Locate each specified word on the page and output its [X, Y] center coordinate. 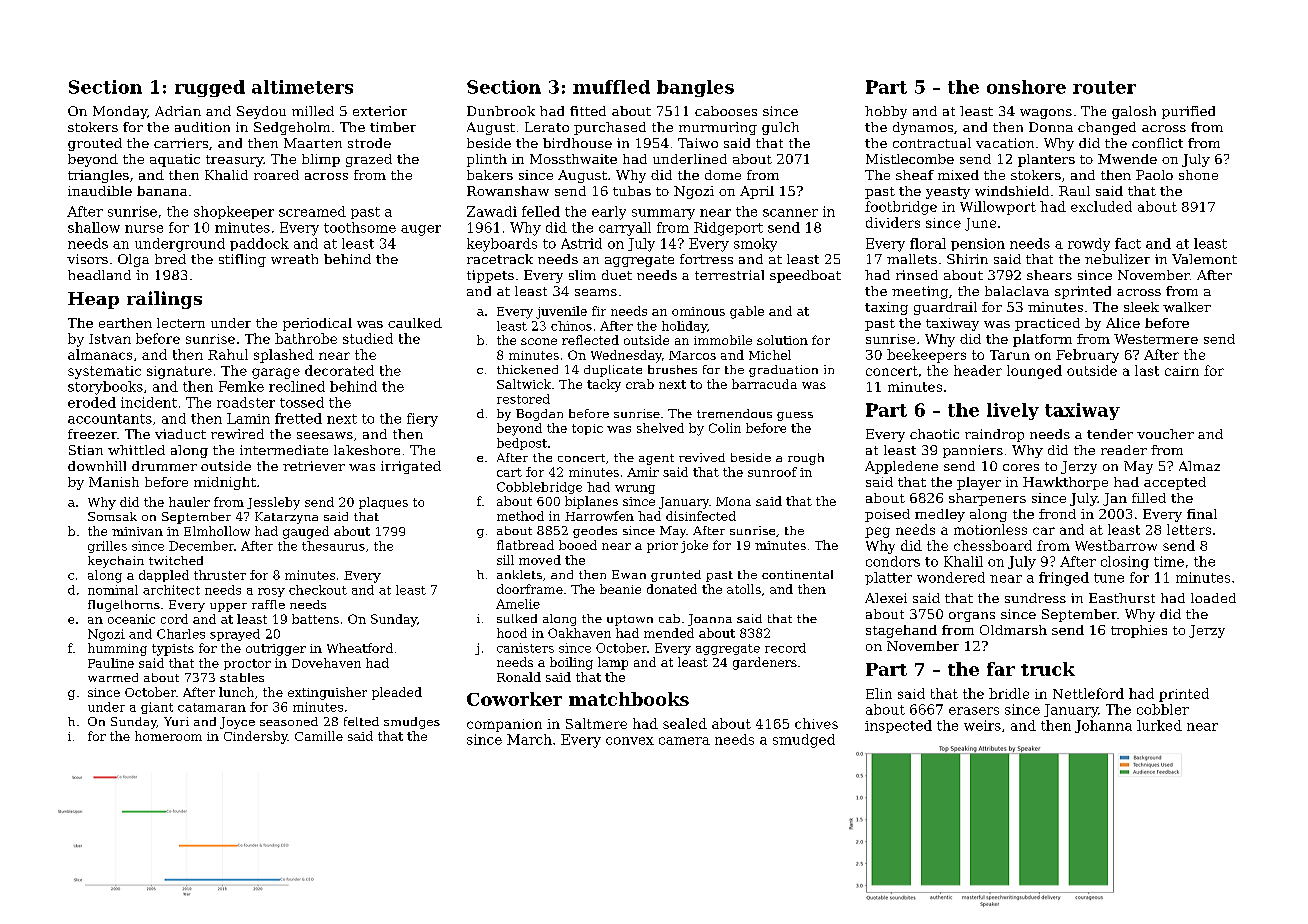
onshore [1026, 87]
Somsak [112, 516]
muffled [611, 87]
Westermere [1156, 339]
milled [313, 111]
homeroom [168, 736]
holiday [684, 327]
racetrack [500, 259]
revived [702, 457]
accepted [1175, 483]
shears [1049, 275]
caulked [415, 323]
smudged [804, 741]
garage [276, 373]
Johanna [1103, 726]
